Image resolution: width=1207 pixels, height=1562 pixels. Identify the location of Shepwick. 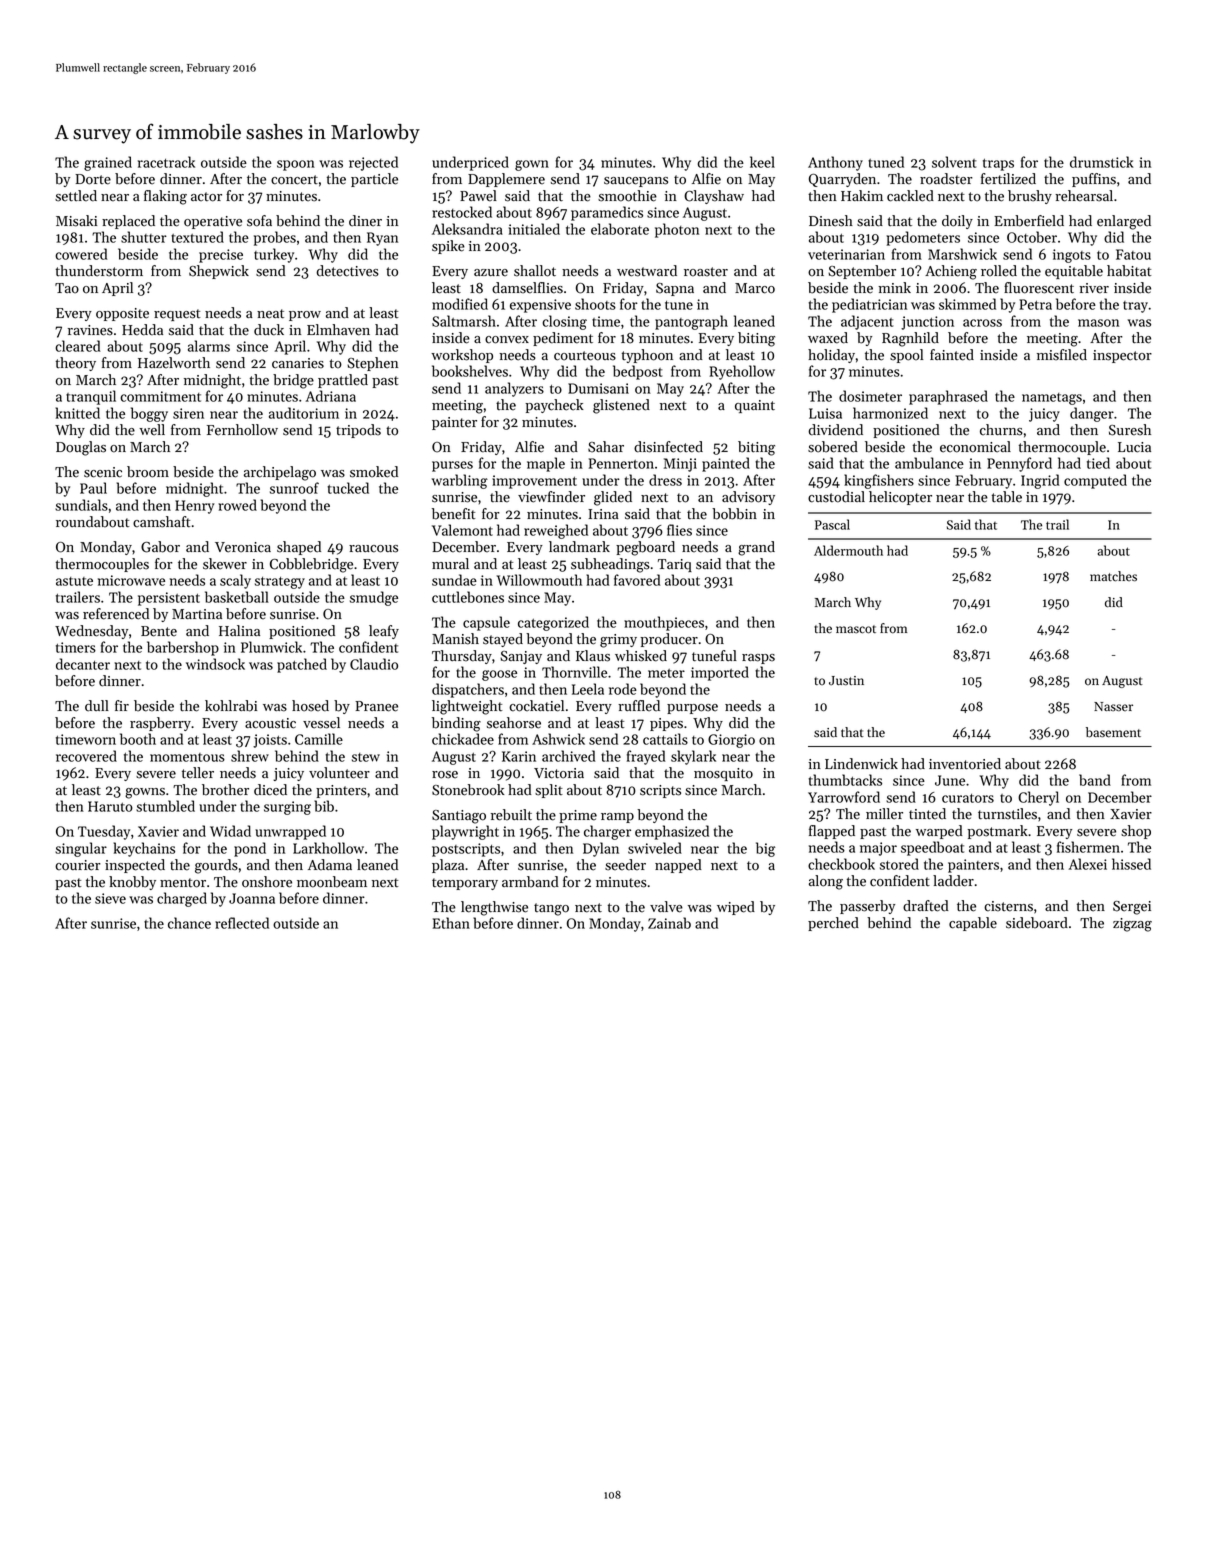
(219, 272).
